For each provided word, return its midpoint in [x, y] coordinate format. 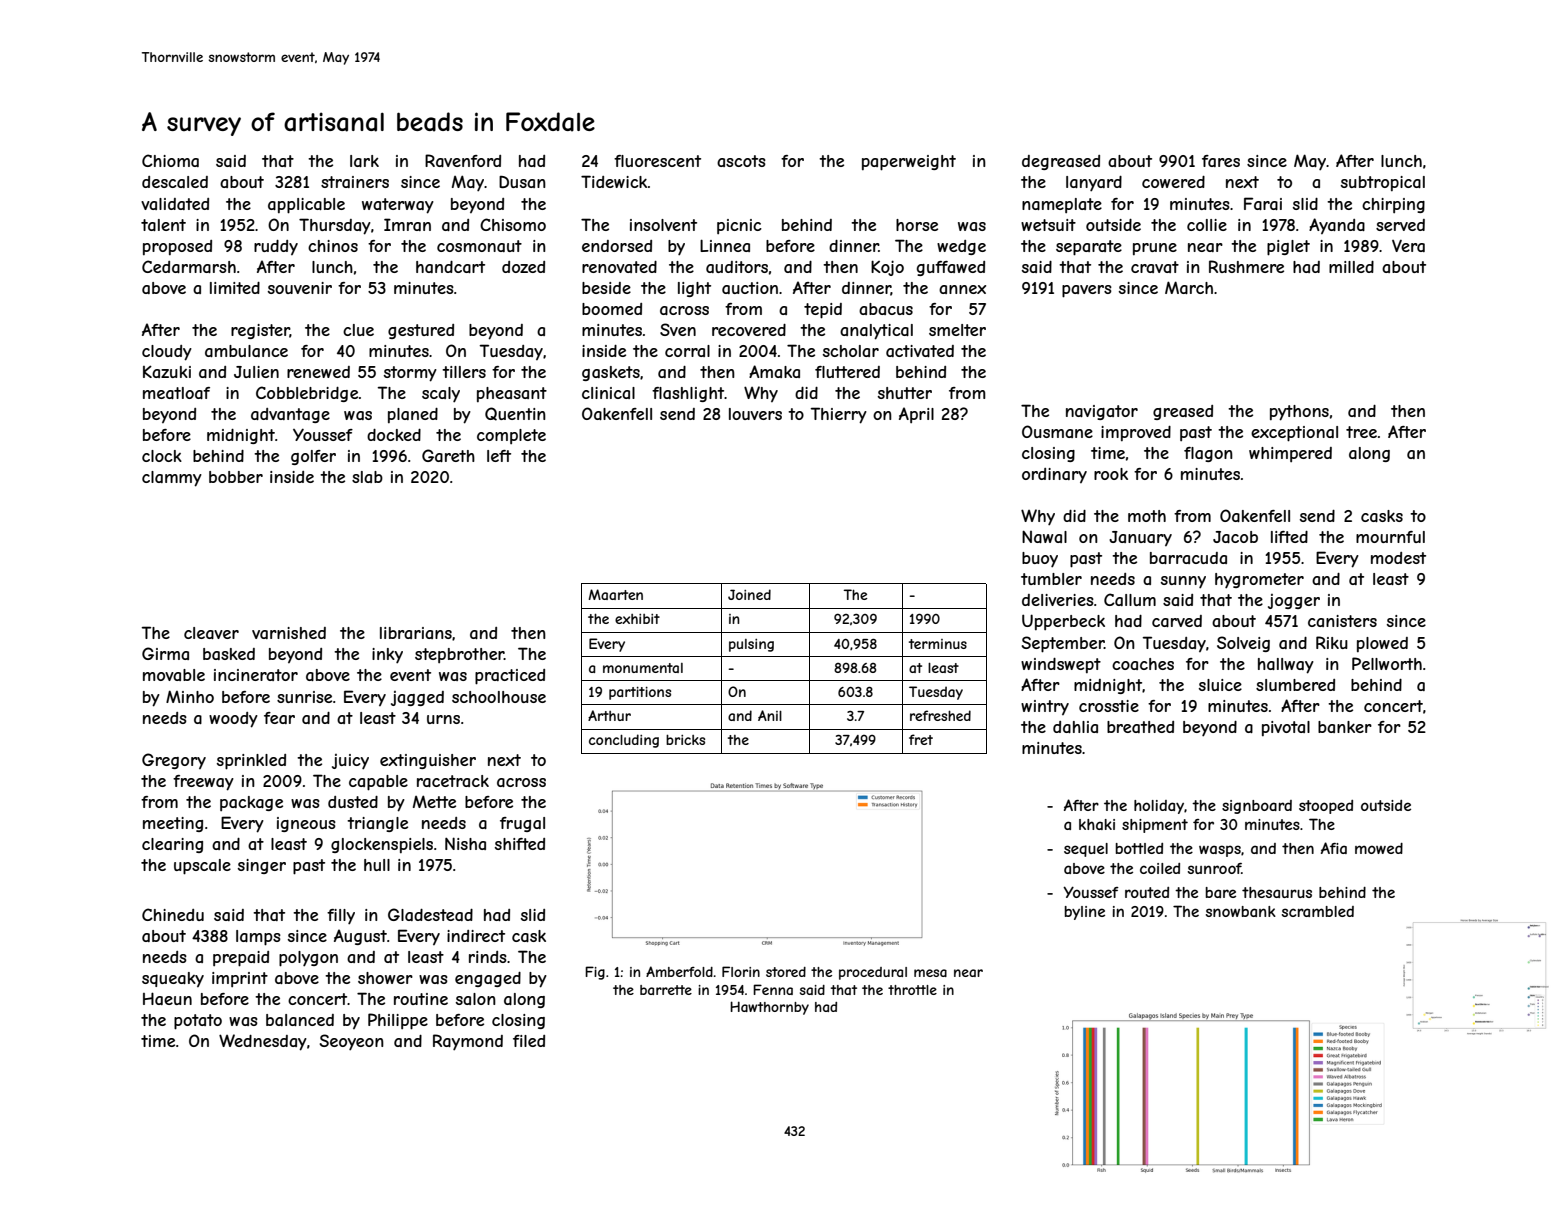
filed [529, 1041]
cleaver [211, 633]
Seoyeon [351, 1042]
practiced [510, 677]
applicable [306, 206]
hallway [1286, 666]
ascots [741, 161]
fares [1221, 161]
